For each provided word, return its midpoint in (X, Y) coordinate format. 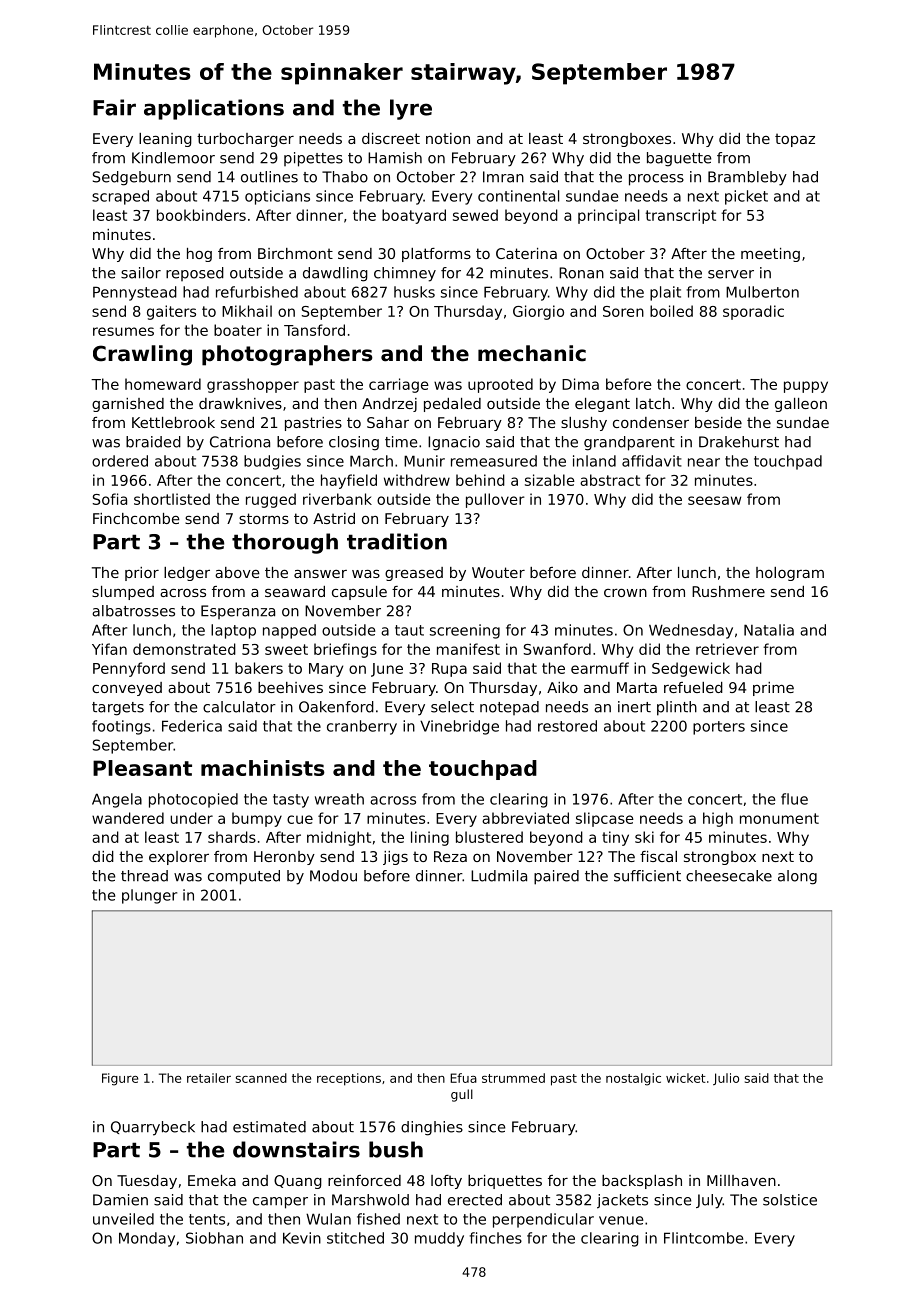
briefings (345, 650)
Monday (147, 1239)
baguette (679, 159)
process (656, 180)
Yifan (109, 649)
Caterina (526, 253)
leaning (165, 140)
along (797, 877)
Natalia (769, 630)
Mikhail (247, 311)
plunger (149, 896)
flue (794, 799)
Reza (450, 856)
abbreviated (525, 818)
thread (144, 876)
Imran (503, 177)
